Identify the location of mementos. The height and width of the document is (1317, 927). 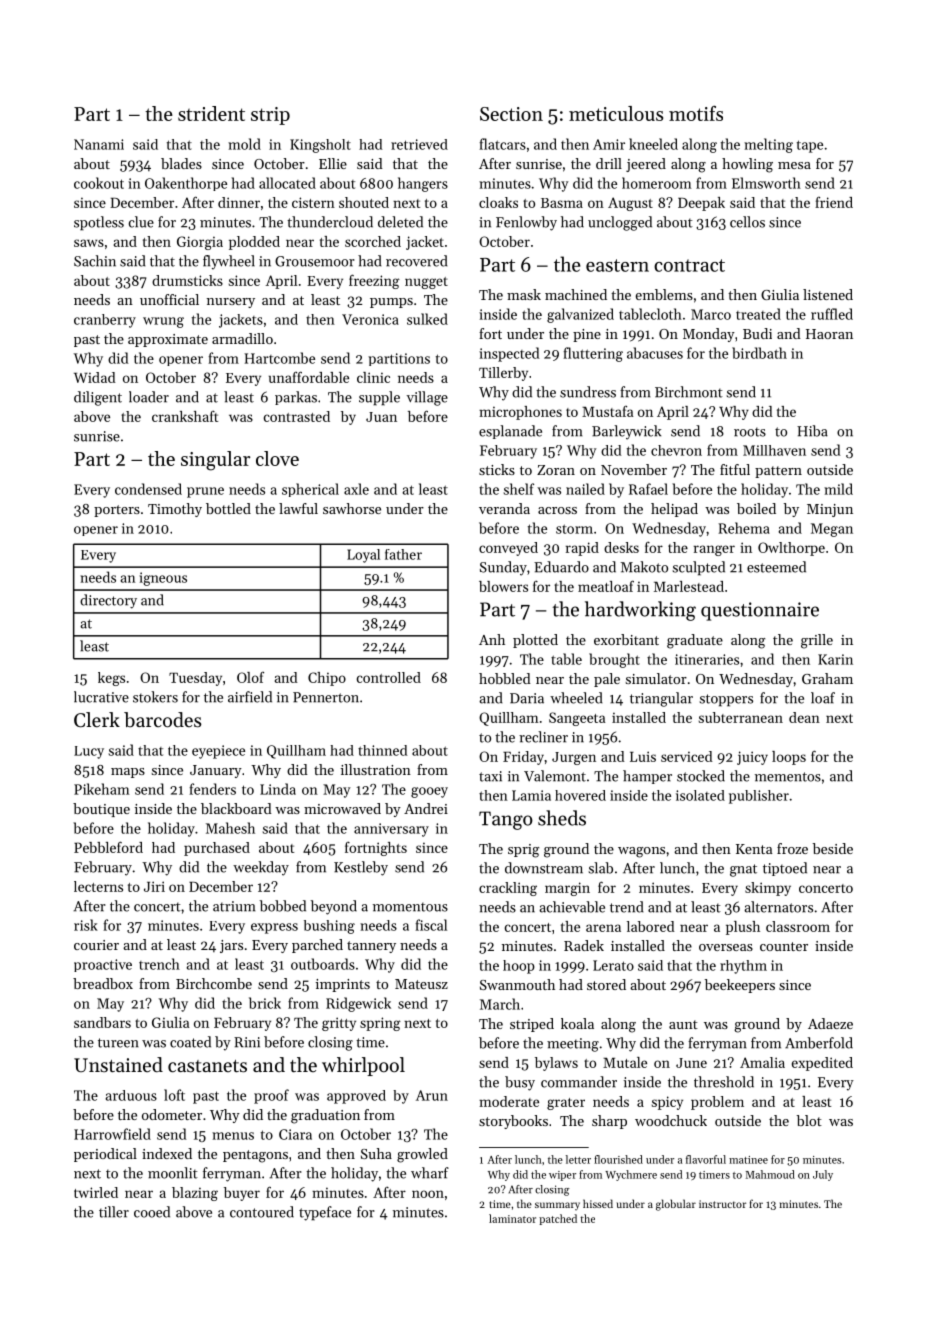
(788, 777).
